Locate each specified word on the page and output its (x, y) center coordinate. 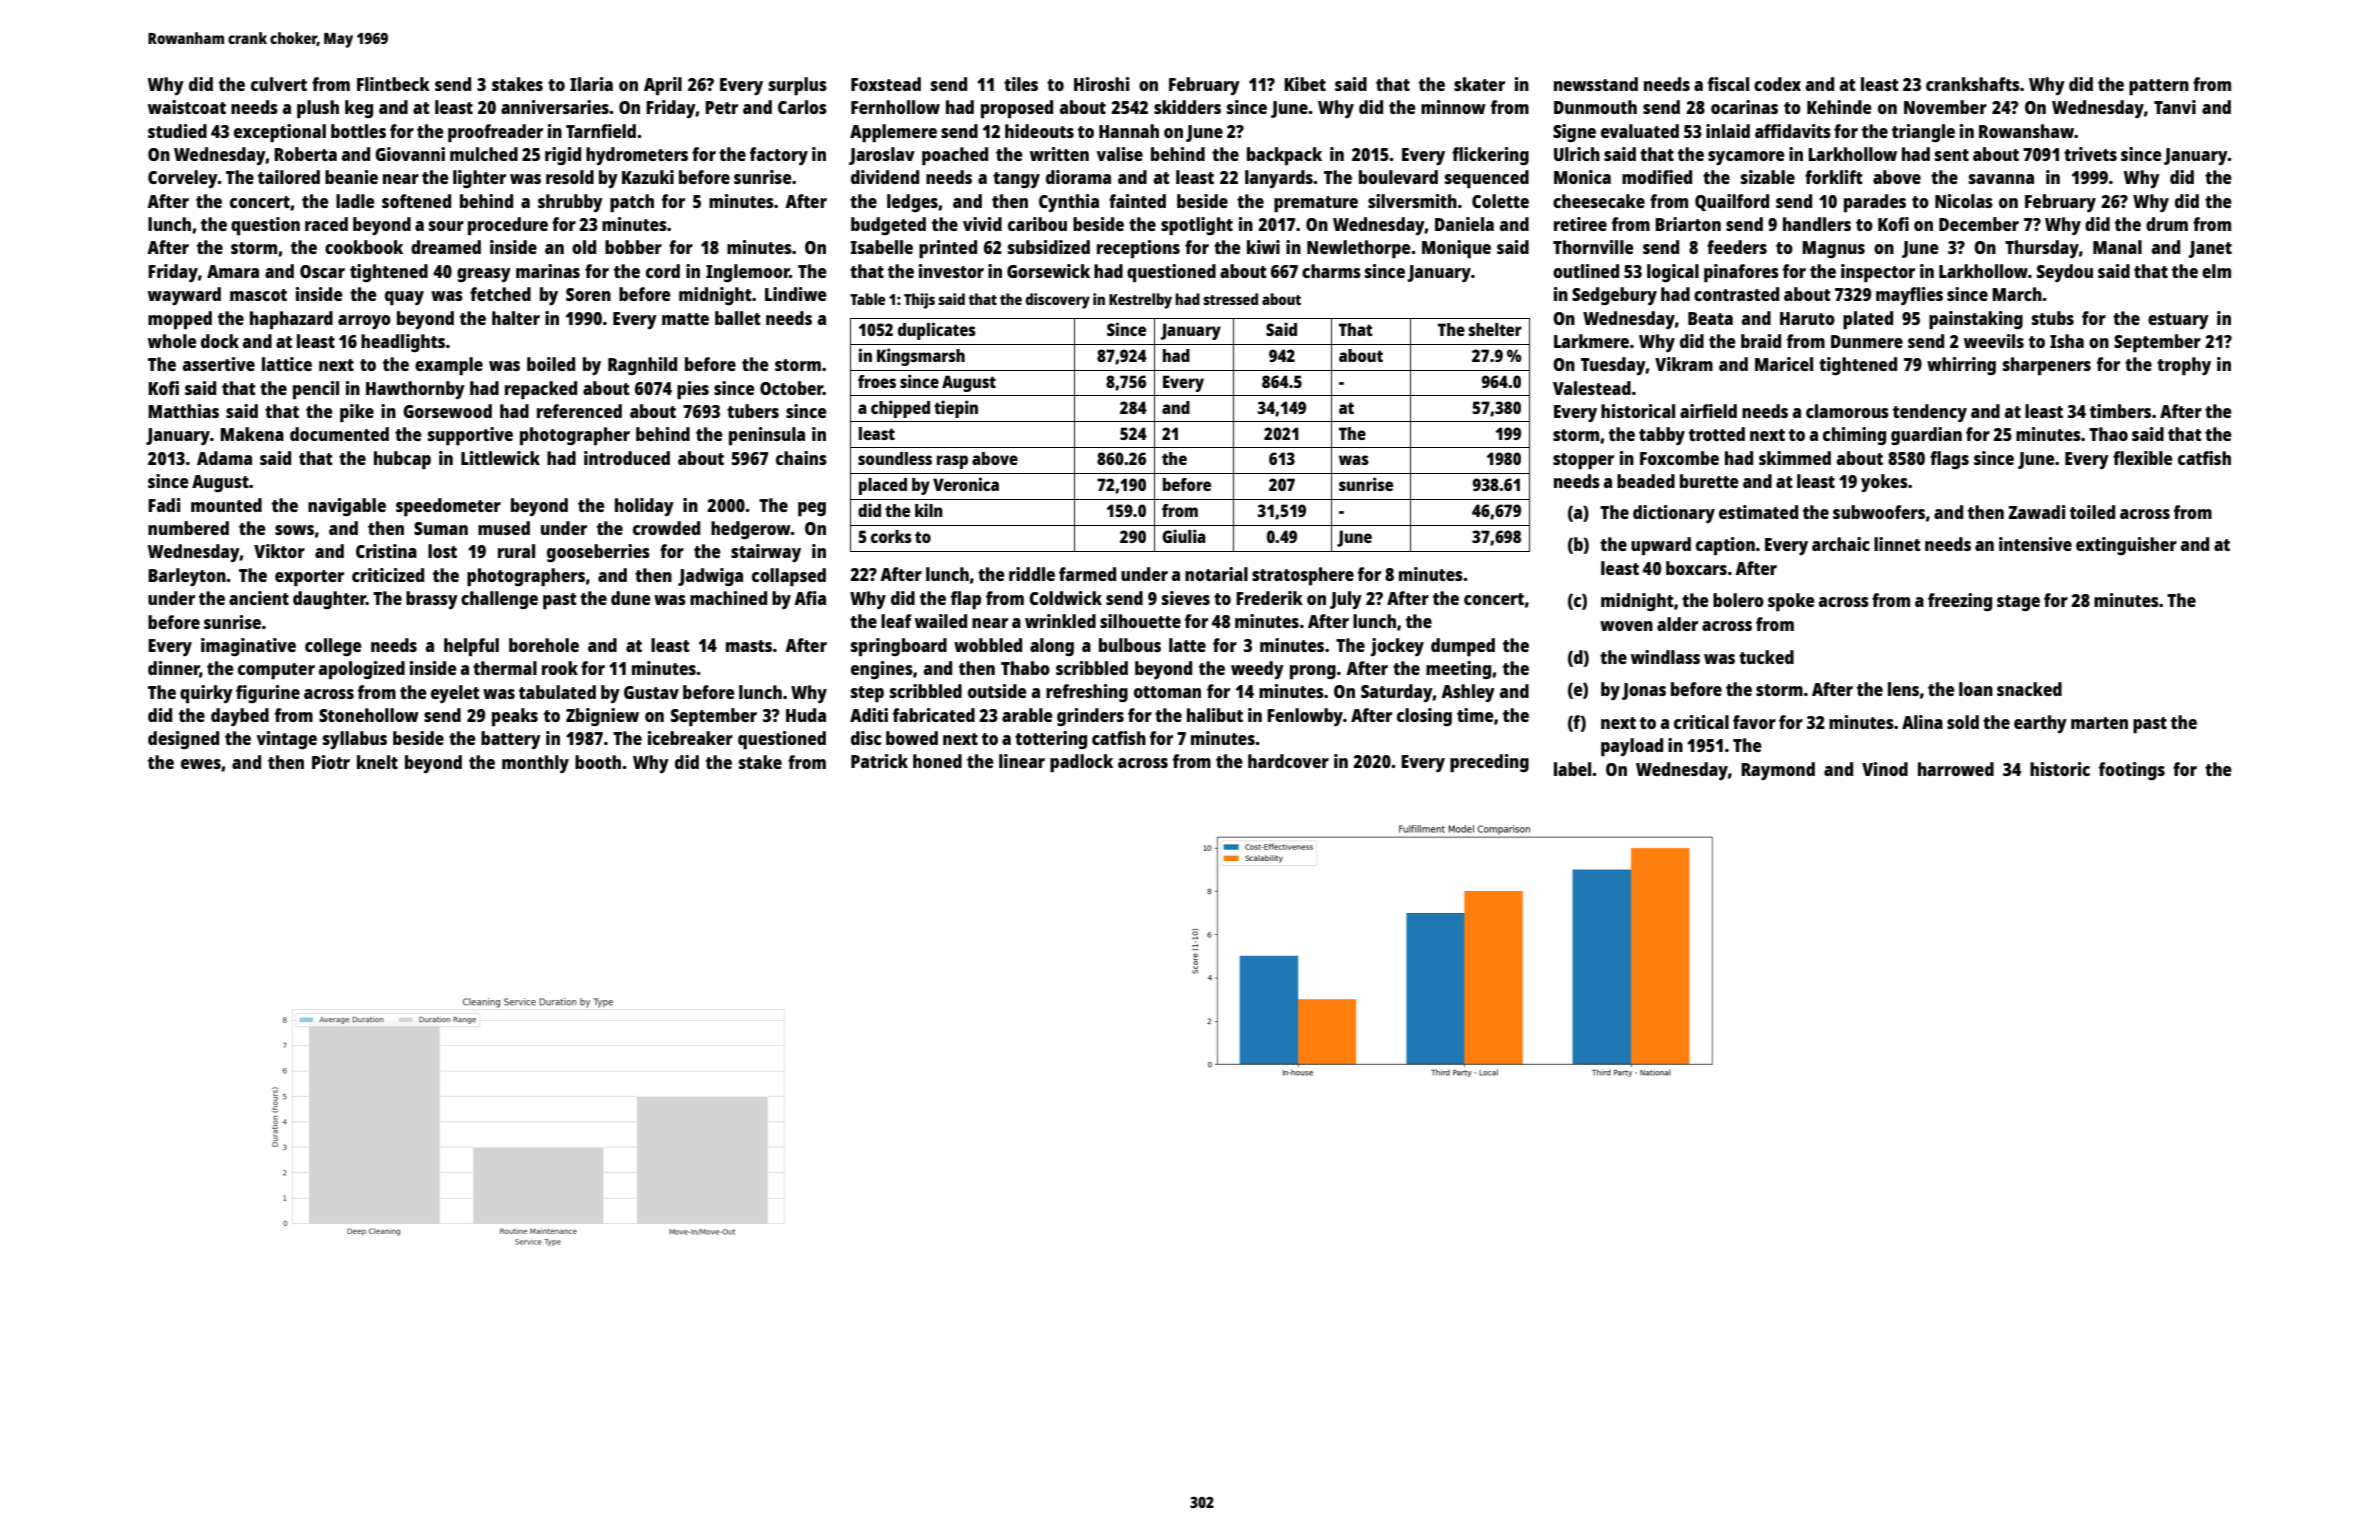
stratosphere (1303, 576)
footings (2132, 771)
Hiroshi (1102, 84)
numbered (188, 528)
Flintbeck (393, 84)
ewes (201, 764)
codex (1777, 84)
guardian (1926, 436)
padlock (1081, 763)
